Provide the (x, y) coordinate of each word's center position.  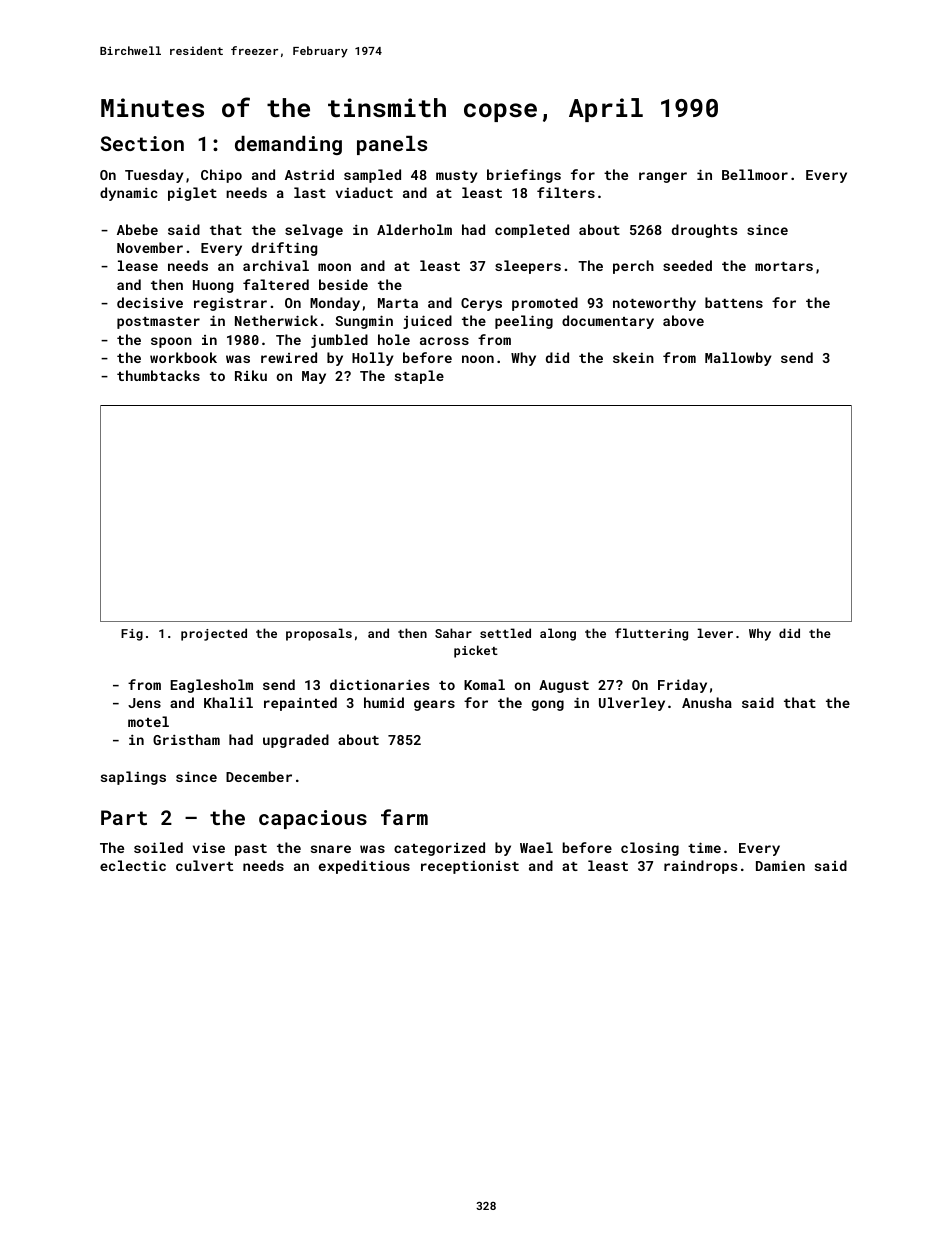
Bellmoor (755, 174)
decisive (150, 302)
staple (419, 377)
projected (214, 634)
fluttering (651, 634)
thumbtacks (158, 375)
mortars (784, 266)
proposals (319, 634)
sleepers (528, 267)
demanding (288, 145)
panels (392, 145)
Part (124, 817)
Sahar (453, 633)
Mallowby (738, 359)
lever (715, 633)
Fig (132, 635)
